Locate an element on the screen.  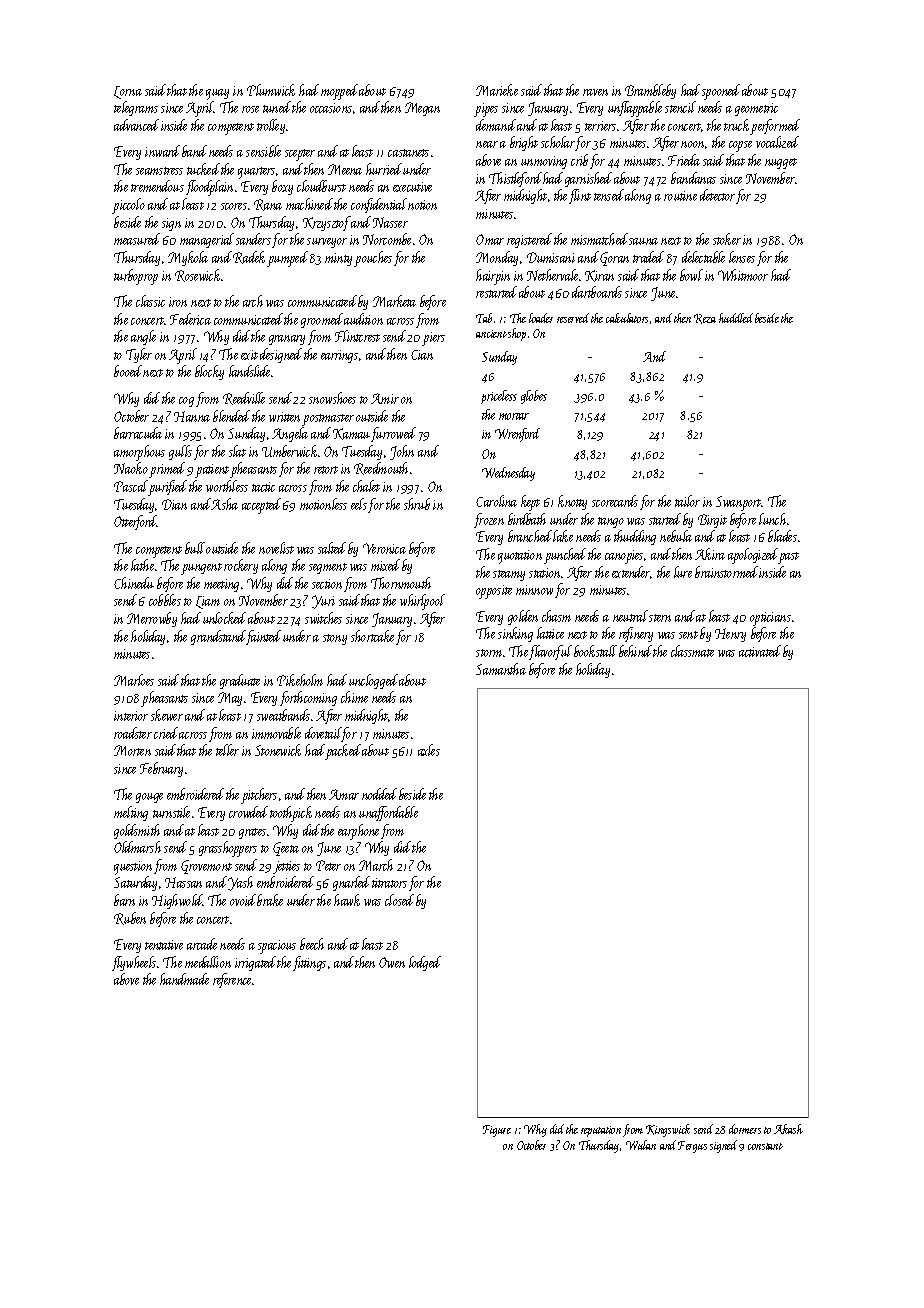
Samantha is located at coordinates (501, 669).
